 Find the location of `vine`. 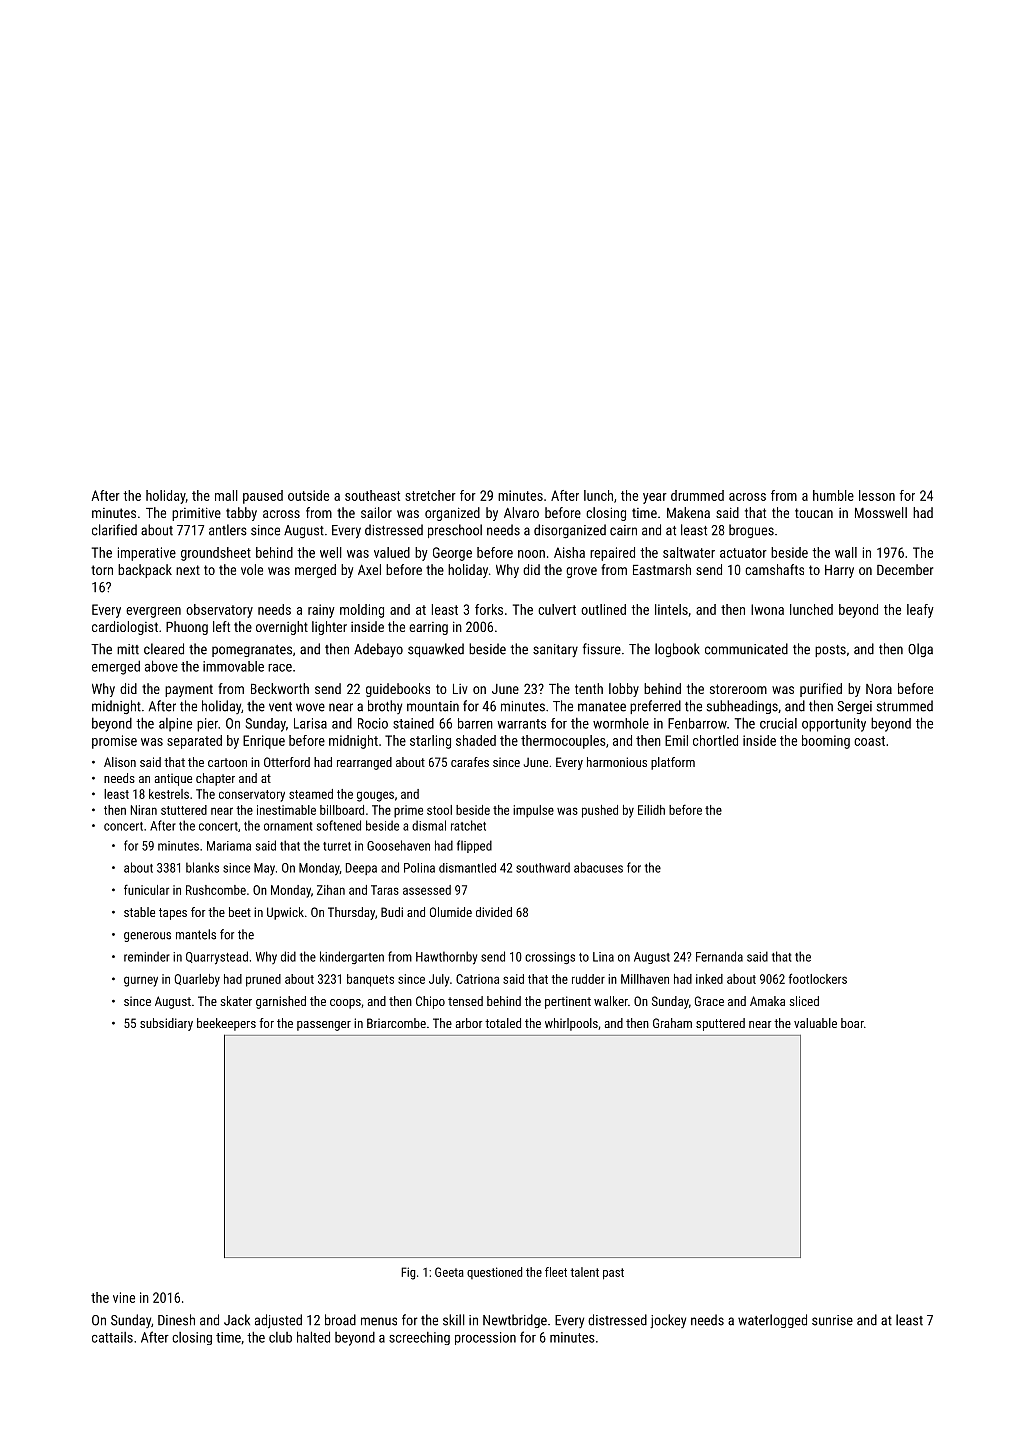

vine is located at coordinates (124, 1297).
